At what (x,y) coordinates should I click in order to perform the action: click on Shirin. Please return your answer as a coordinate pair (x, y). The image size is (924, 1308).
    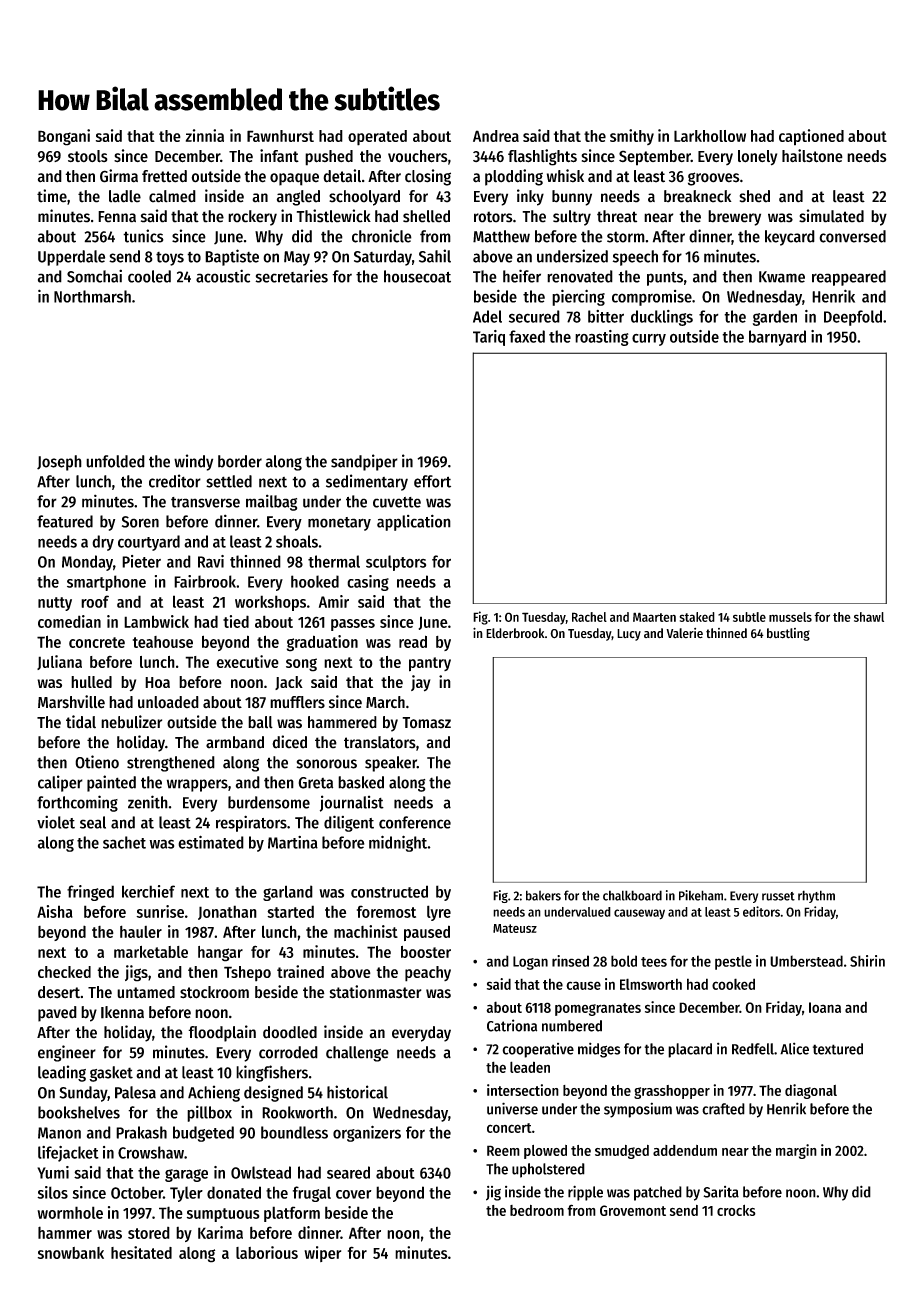
    Looking at the image, I should click on (867, 961).
